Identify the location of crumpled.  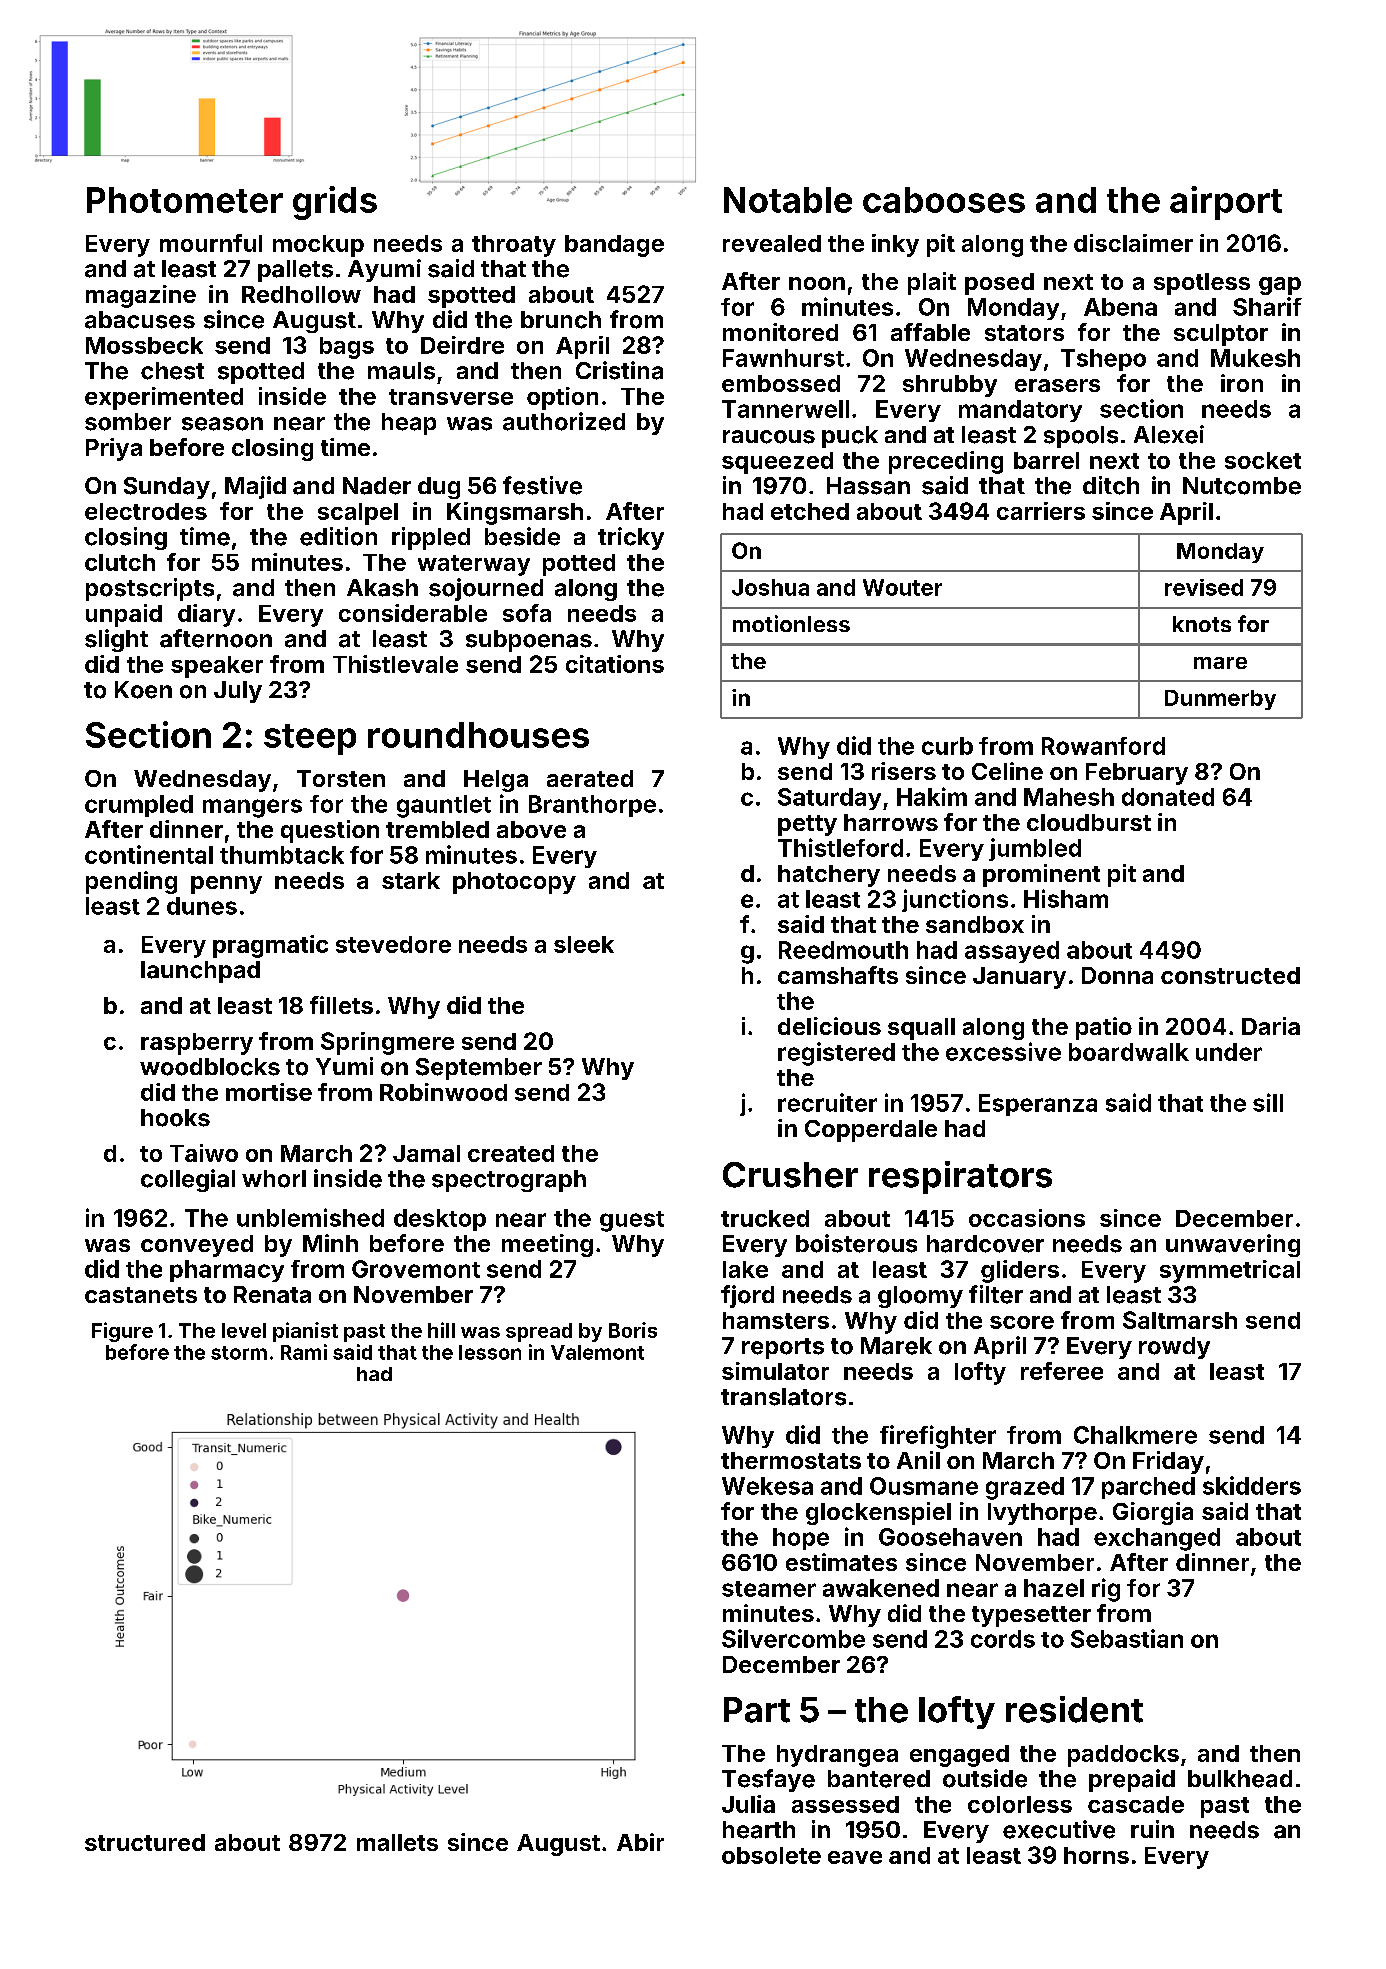
(139, 806).
